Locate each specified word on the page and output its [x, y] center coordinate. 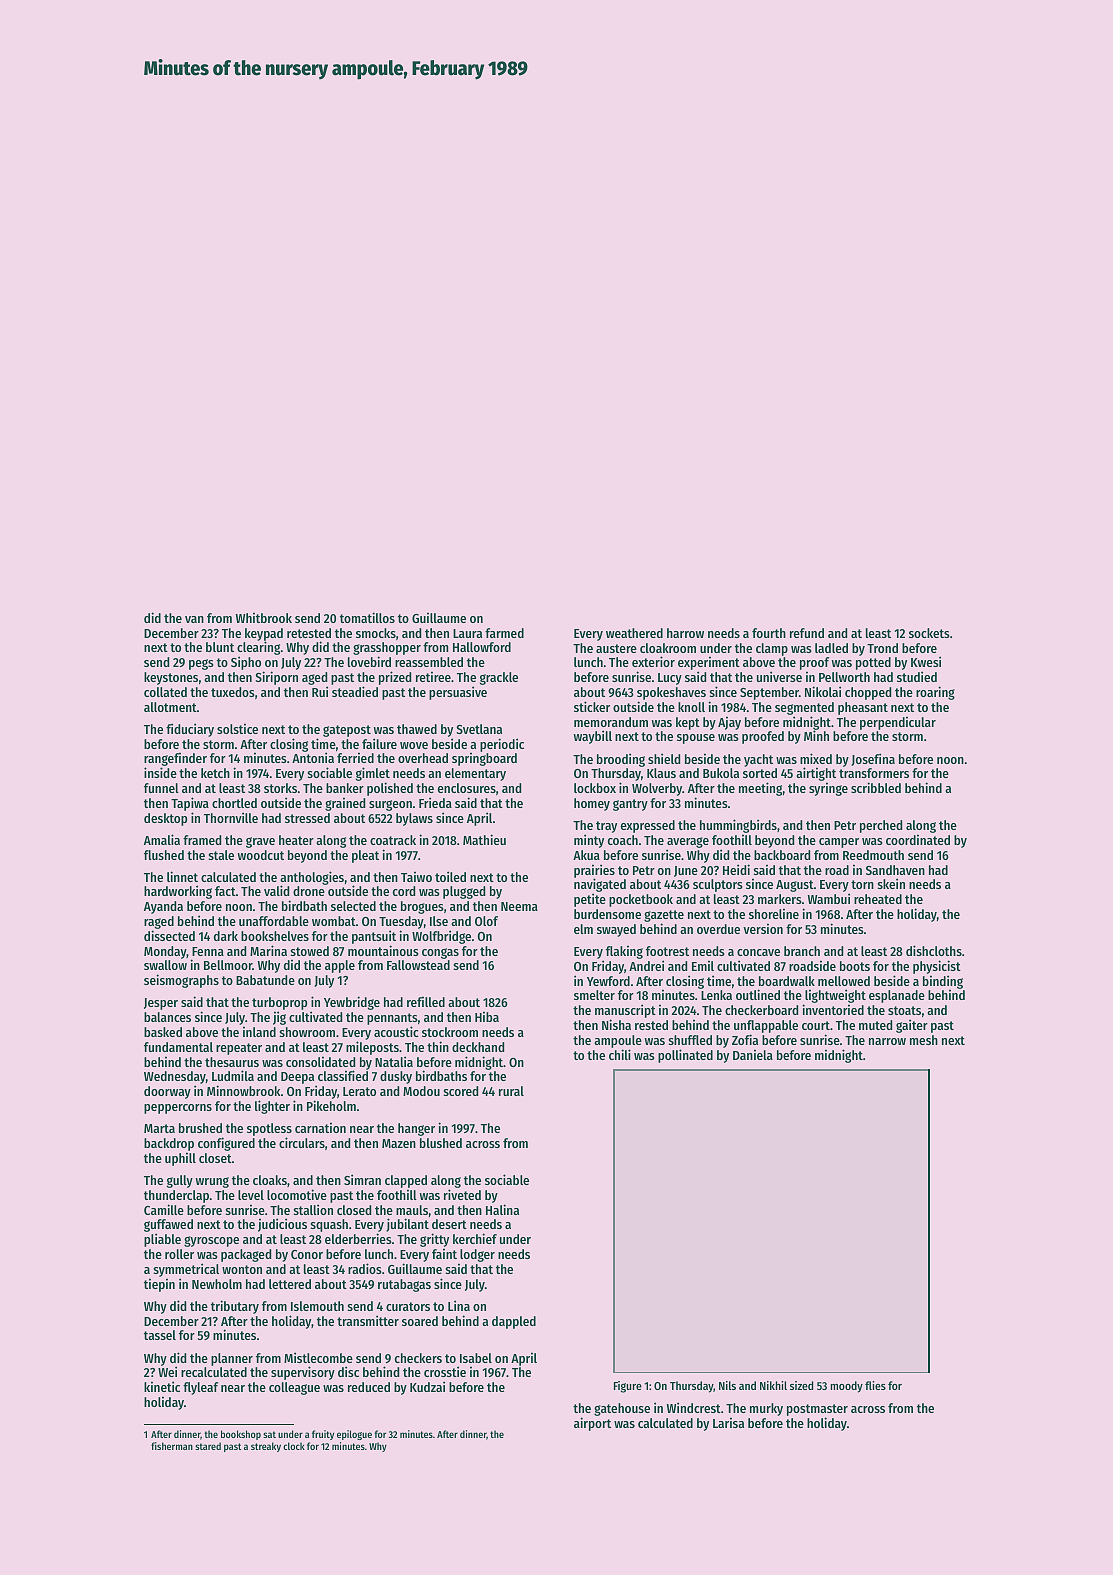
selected [353, 906]
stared [208, 1446]
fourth [769, 633]
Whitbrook [264, 617]
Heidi [736, 869]
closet [215, 1158]
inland [259, 1031]
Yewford [608, 981]
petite [590, 900]
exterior [653, 661]
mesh [924, 1040]
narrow [887, 1041]
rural [511, 1091]
